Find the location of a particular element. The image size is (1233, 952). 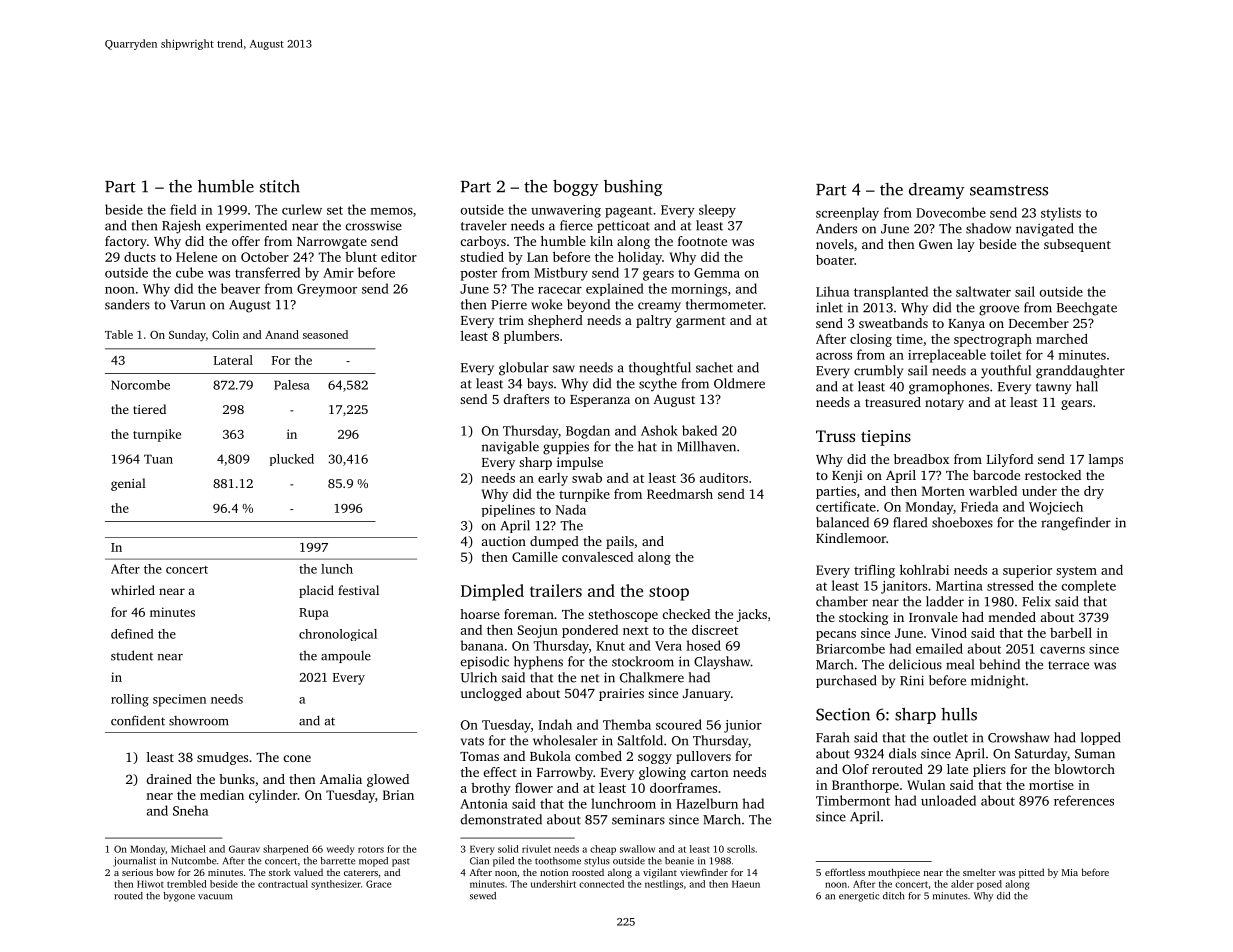

plucked is located at coordinates (292, 460).
